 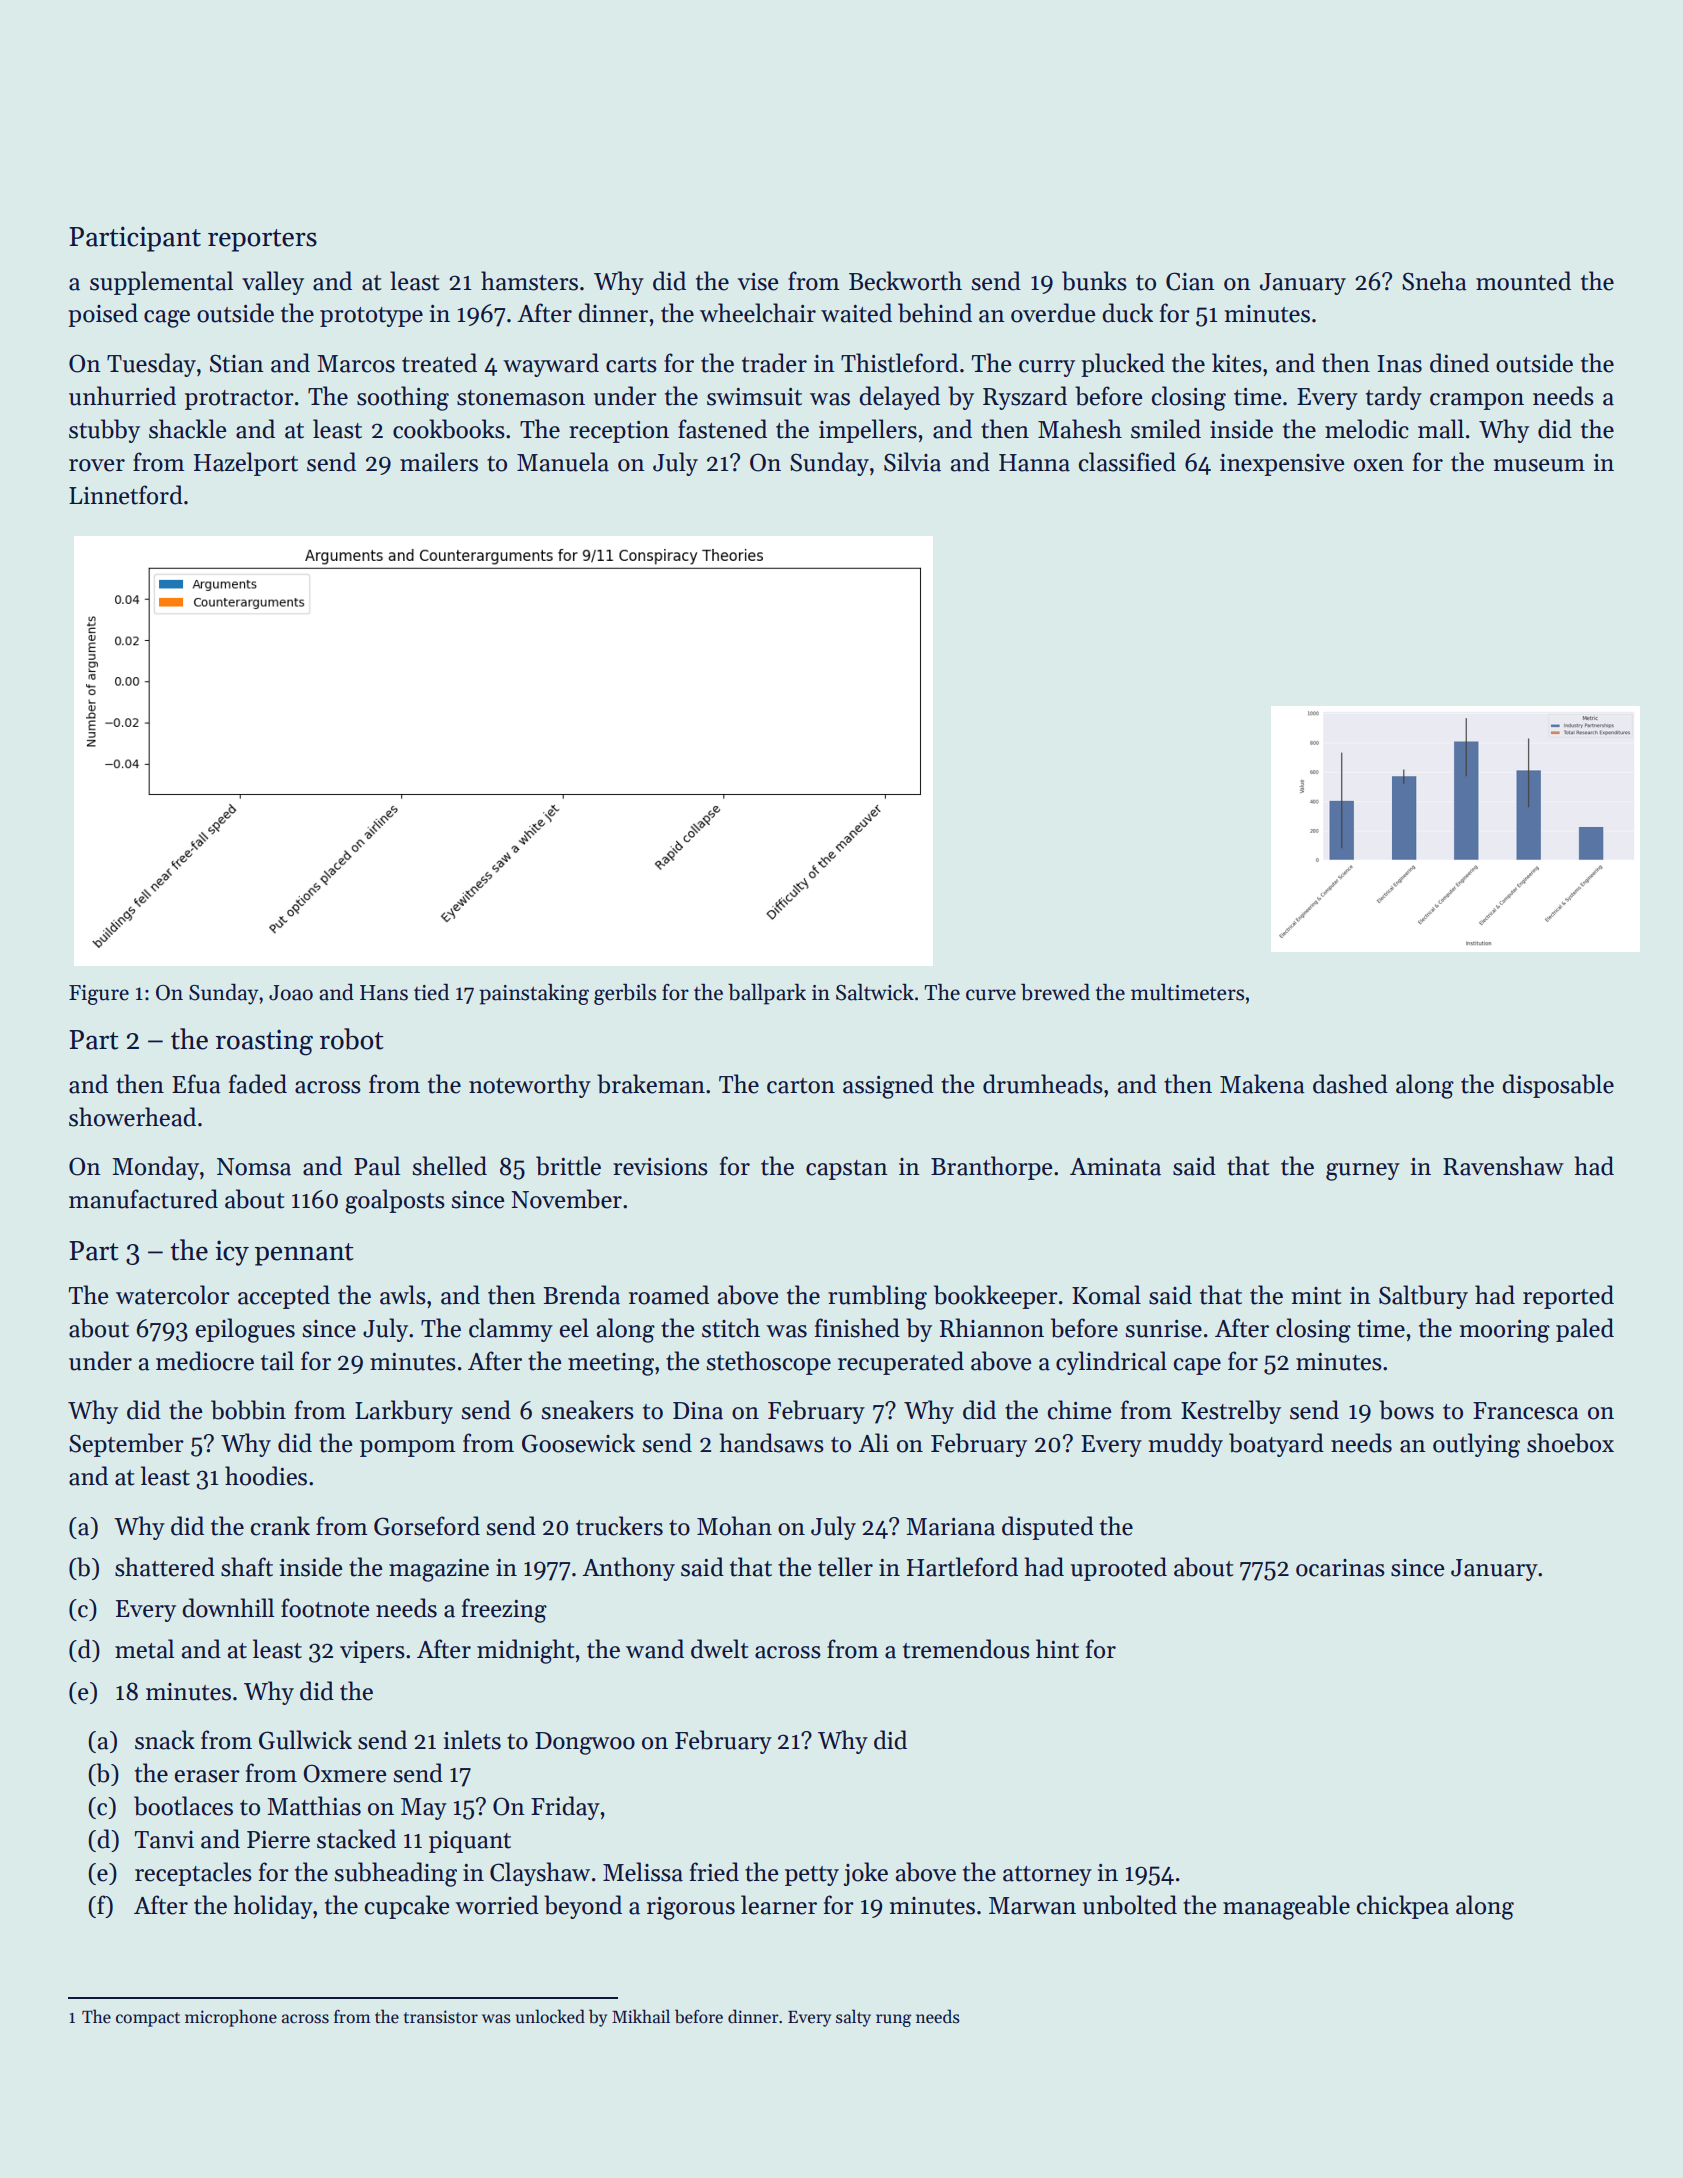 What do you see at coordinates (1558, 1086) in the document?
I see `disposable` at bounding box center [1558, 1086].
